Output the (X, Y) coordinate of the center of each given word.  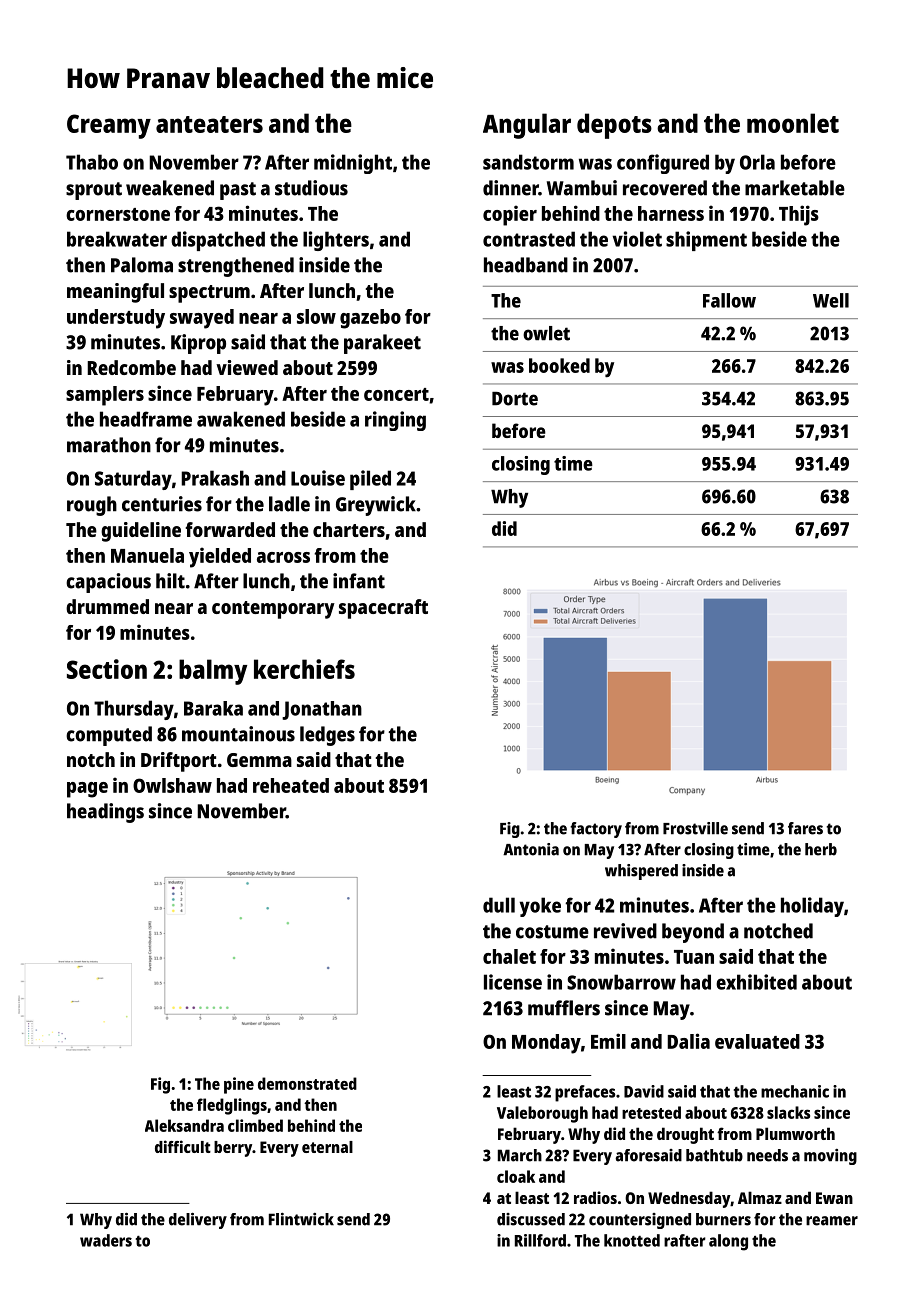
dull (499, 905)
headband (526, 265)
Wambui (582, 188)
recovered (665, 188)
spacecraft (383, 609)
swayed (202, 319)
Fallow (729, 300)
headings (105, 813)
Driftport (179, 762)
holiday (812, 907)
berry (233, 1149)
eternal (327, 1147)
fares (805, 828)
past (238, 191)
